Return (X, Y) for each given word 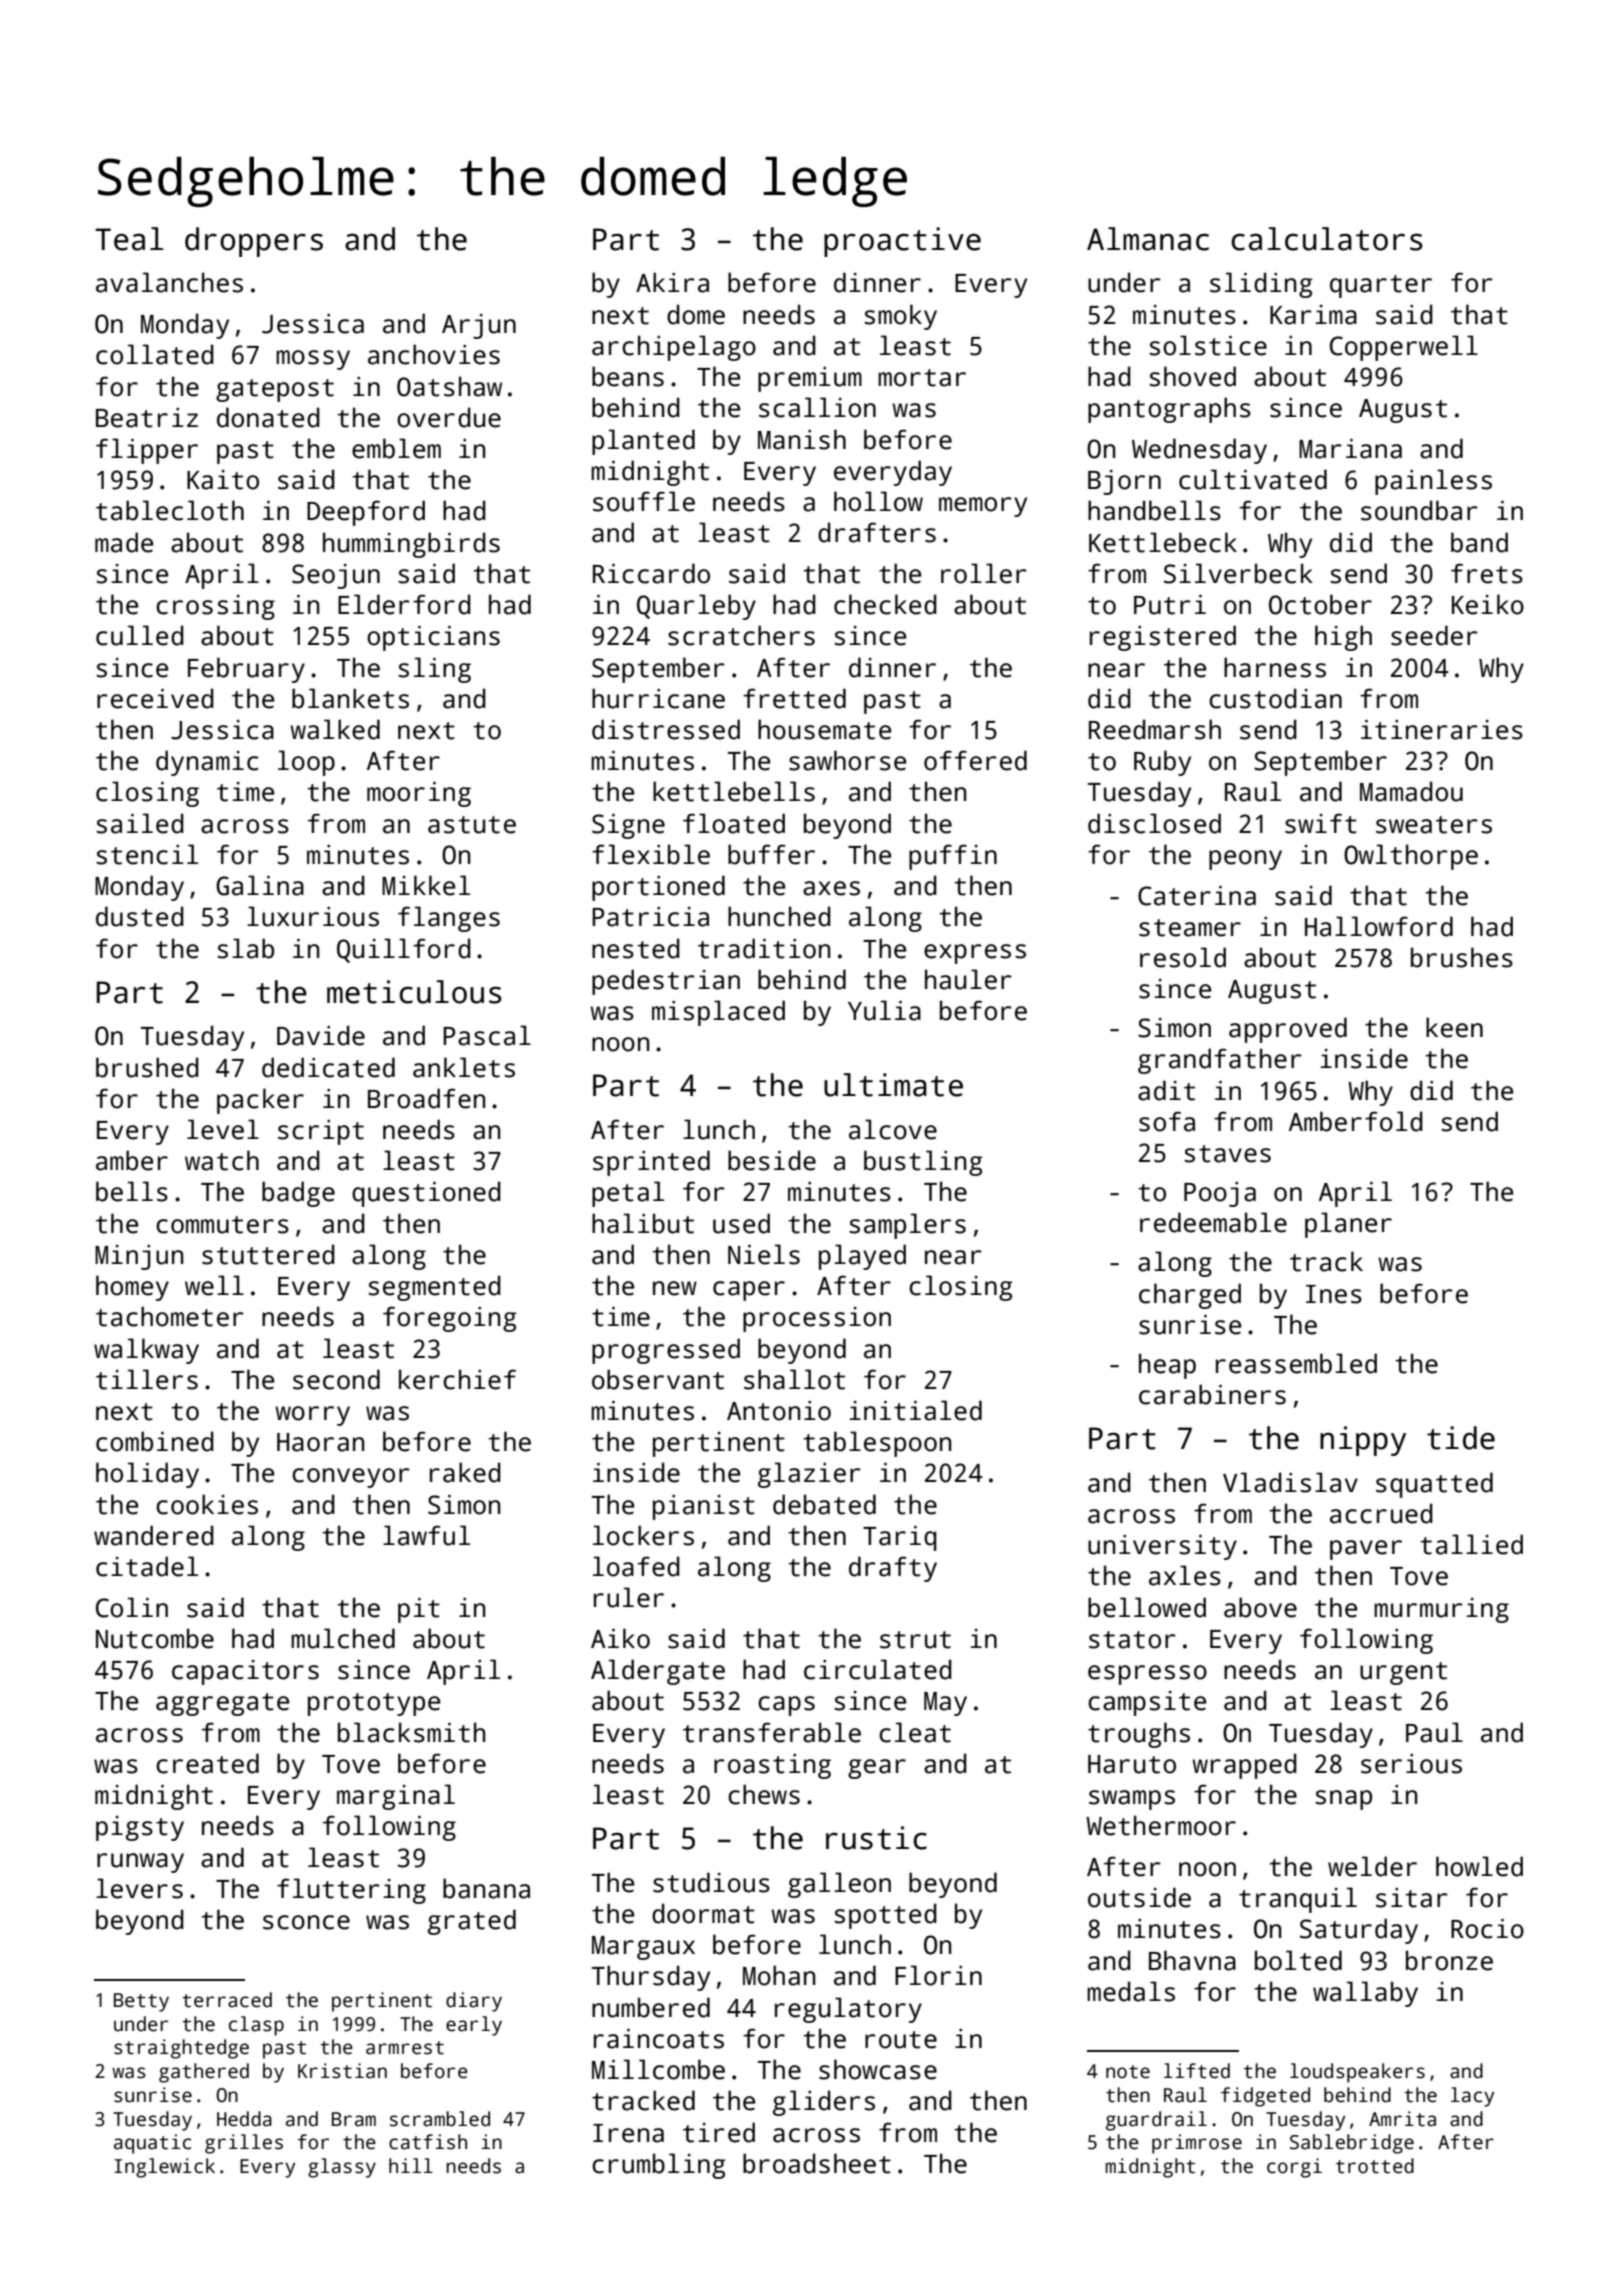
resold (1183, 957)
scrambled (440, 2119)
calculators (1327, 239)
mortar (922, 378)
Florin (938, 1975)
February (246, 670)
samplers (907, 1226)
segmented (434, 1288)
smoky (900, 317)
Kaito (223, 480)
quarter (1381, 286)
